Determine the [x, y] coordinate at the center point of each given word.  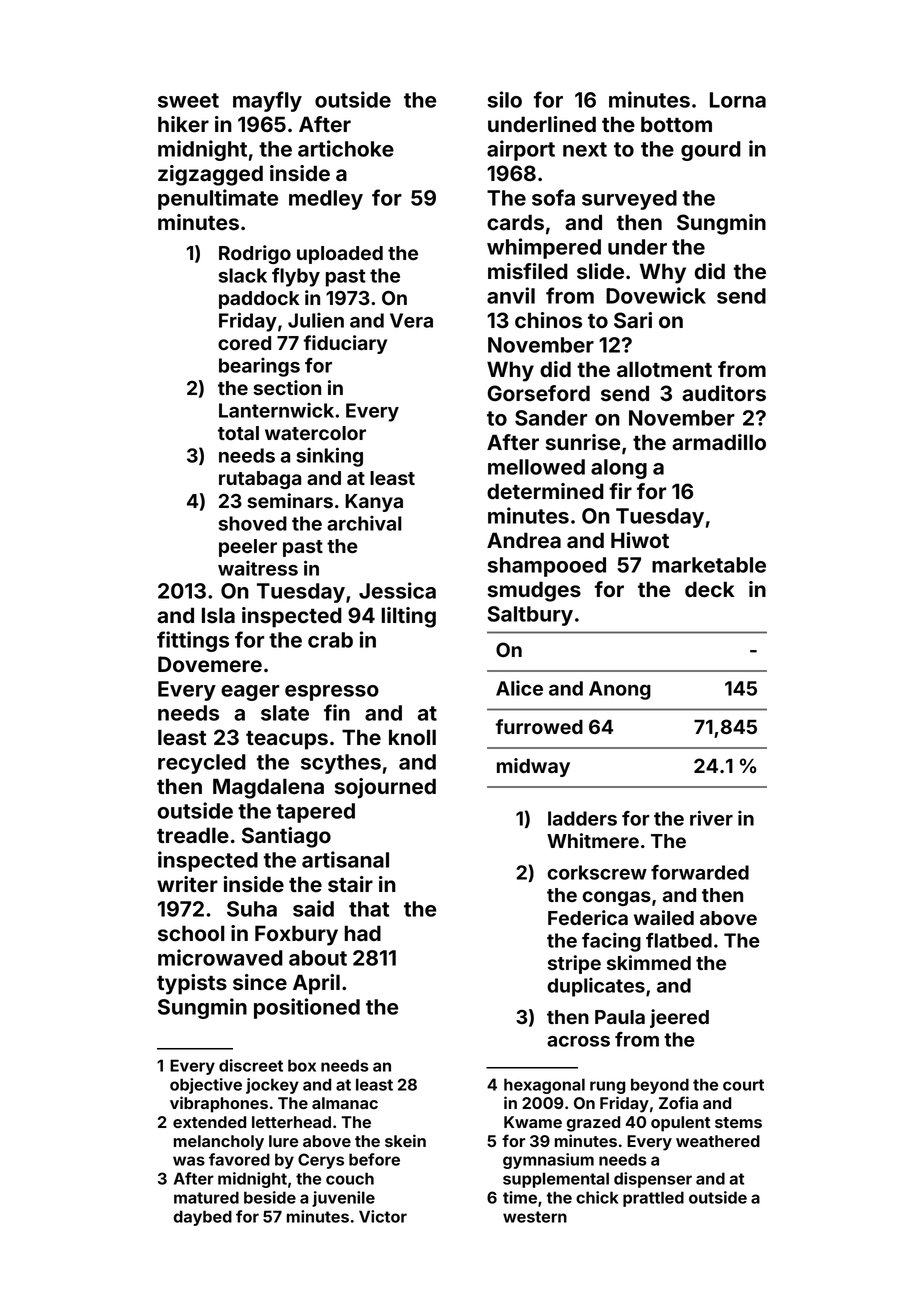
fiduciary [345, 344]
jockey [272, 1086]
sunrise [583, 442]
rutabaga [260, 480]
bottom [676, 124]
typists [192, 984]
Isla [218, 615]
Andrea [524, 540]
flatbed [679, 940]
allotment [664, 369]
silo [505, 99]
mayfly [267, 101]
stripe [574, 964]
